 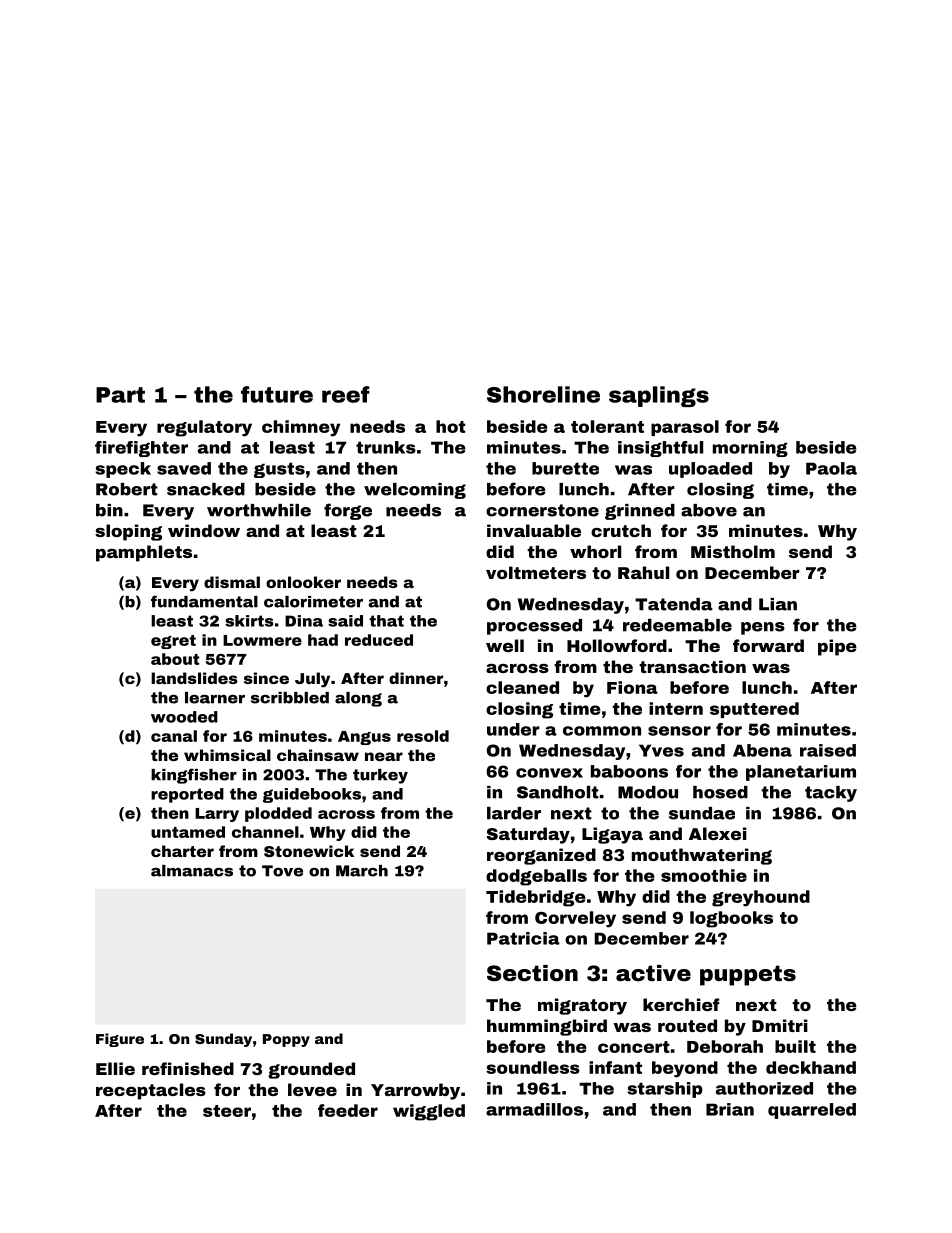 What do you see at coordinates (543, 394) in the screenshot?
I see `Shoreline` at bounding box center [543, 394].
